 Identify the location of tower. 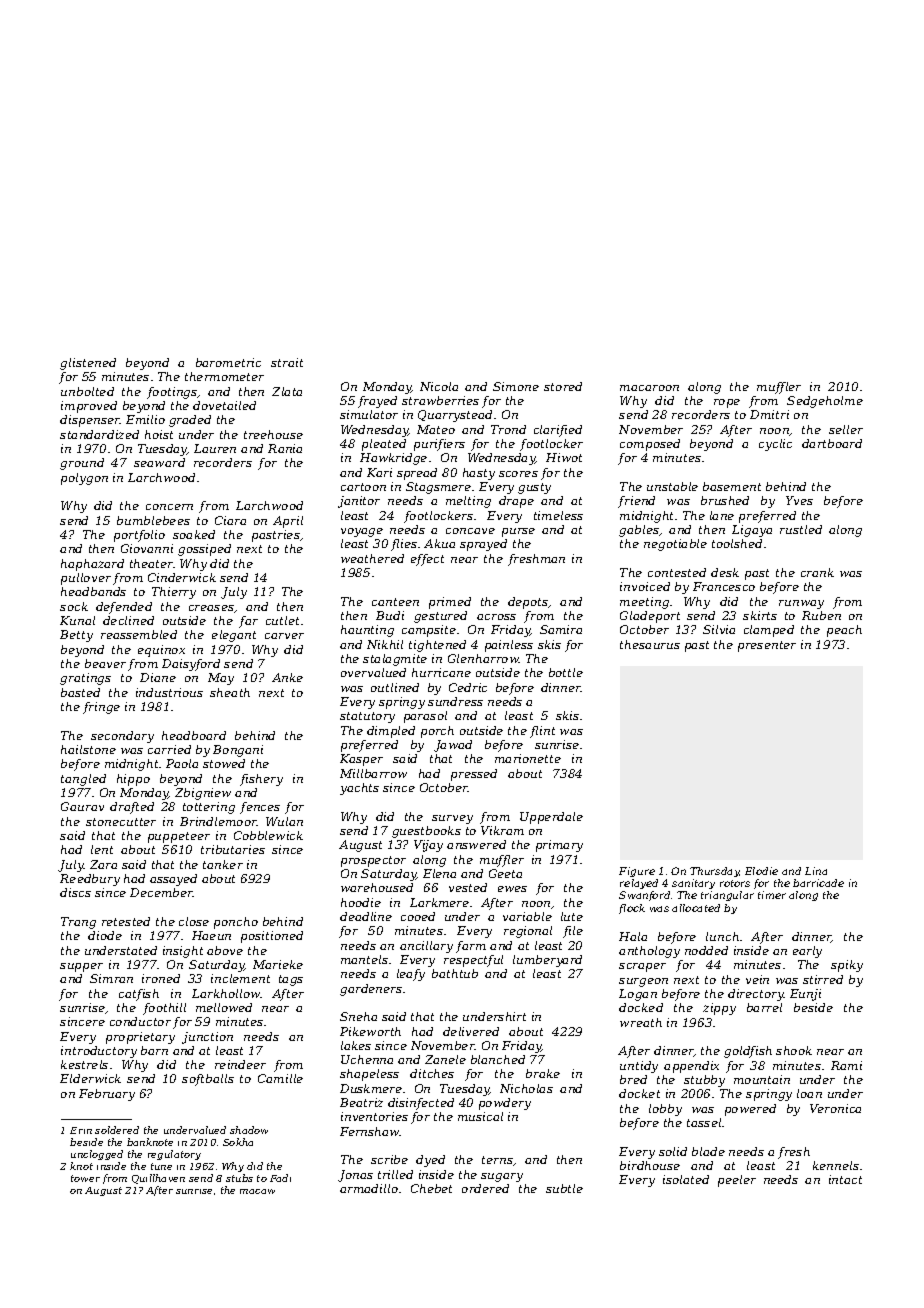
(85, 1178).
